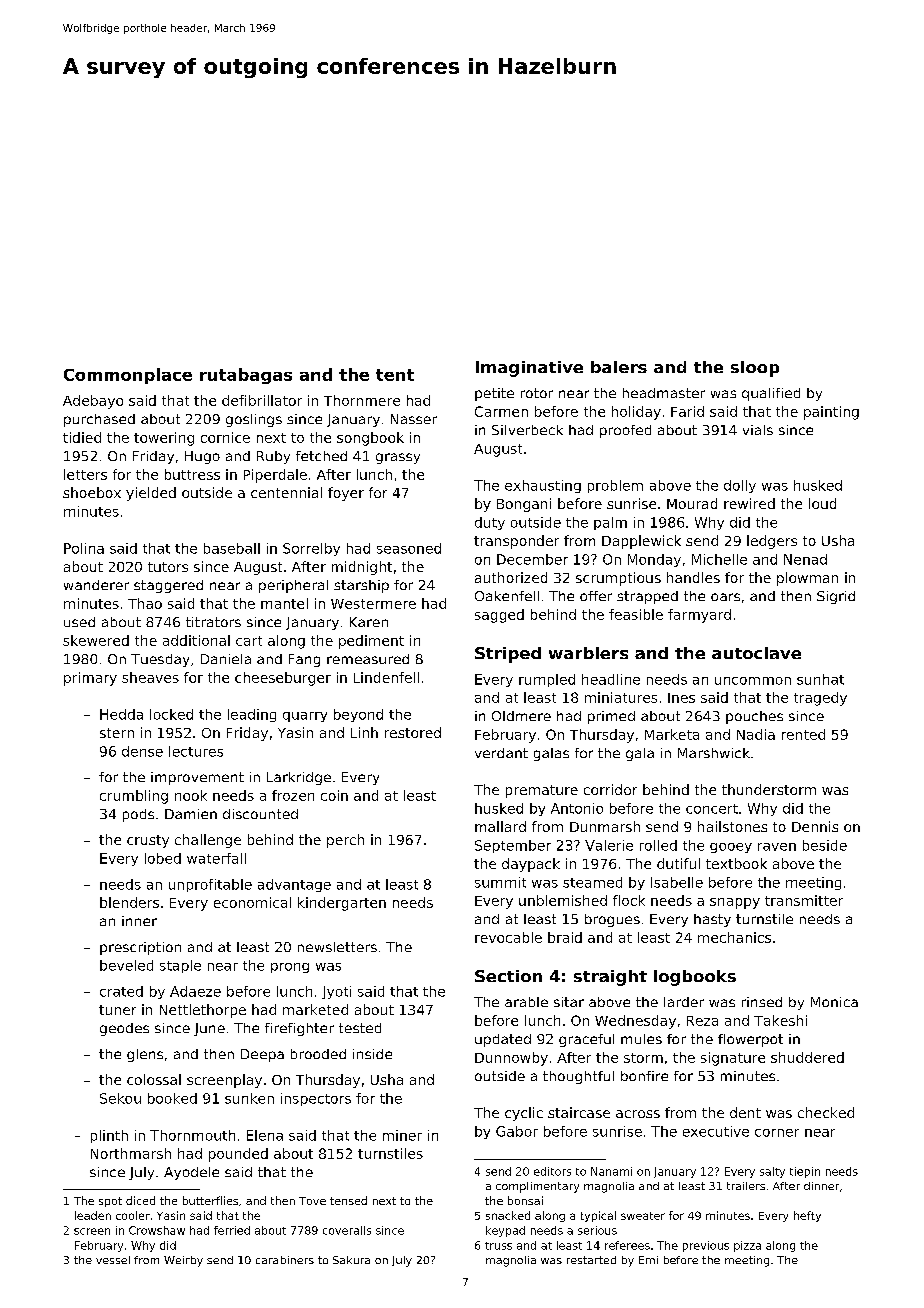  I want to click on Monday, so click(654, 560).
